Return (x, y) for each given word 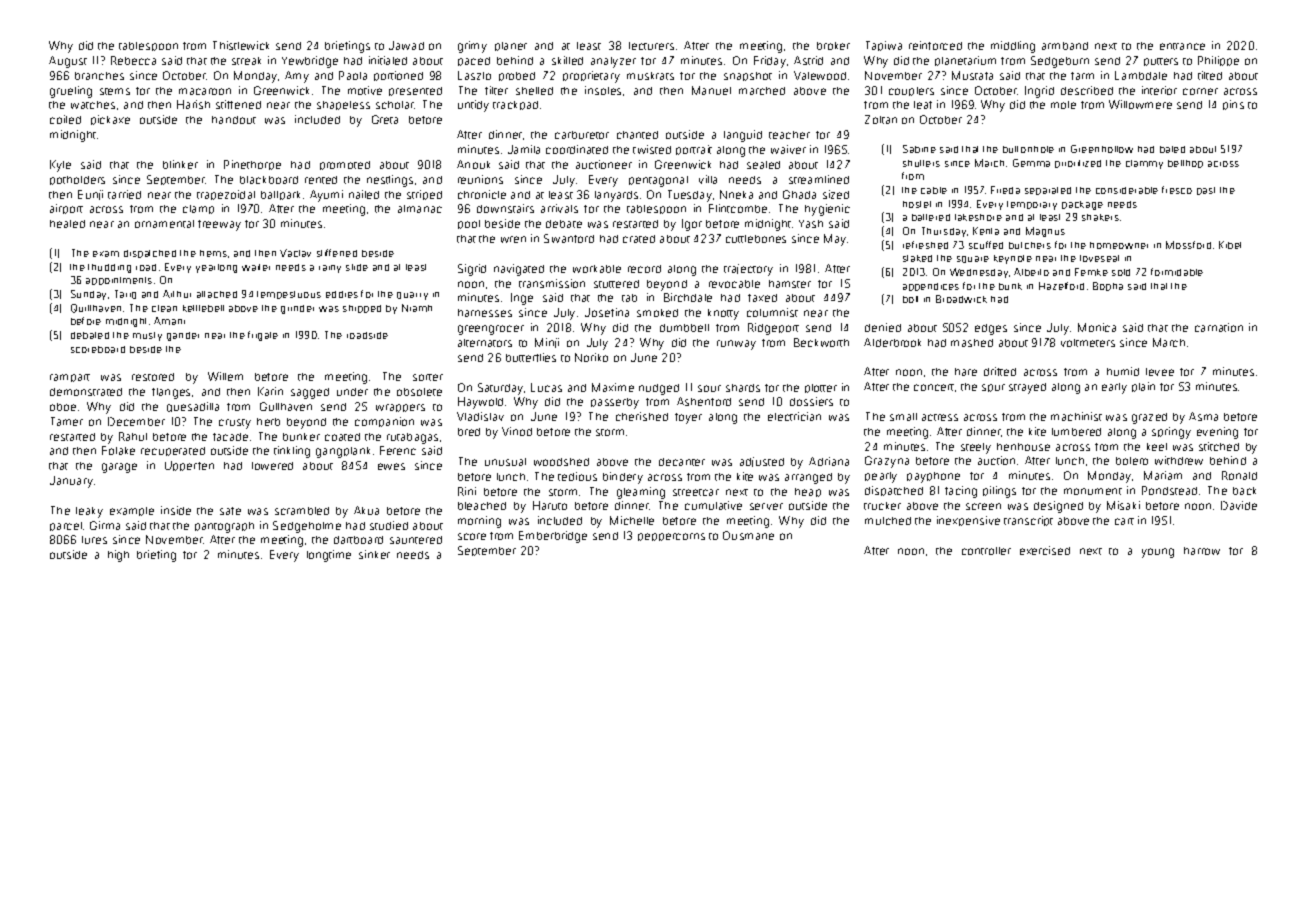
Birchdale (688, 297)
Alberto (1031, 272)
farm (1082, 76)
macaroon (205, 91)
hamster (790, 284)
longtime (329, 556)
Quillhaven (96, 308)
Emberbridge (553, 537)
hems (213, 253)
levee (1160, 372)
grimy (472, 47)
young (1158, 553)
